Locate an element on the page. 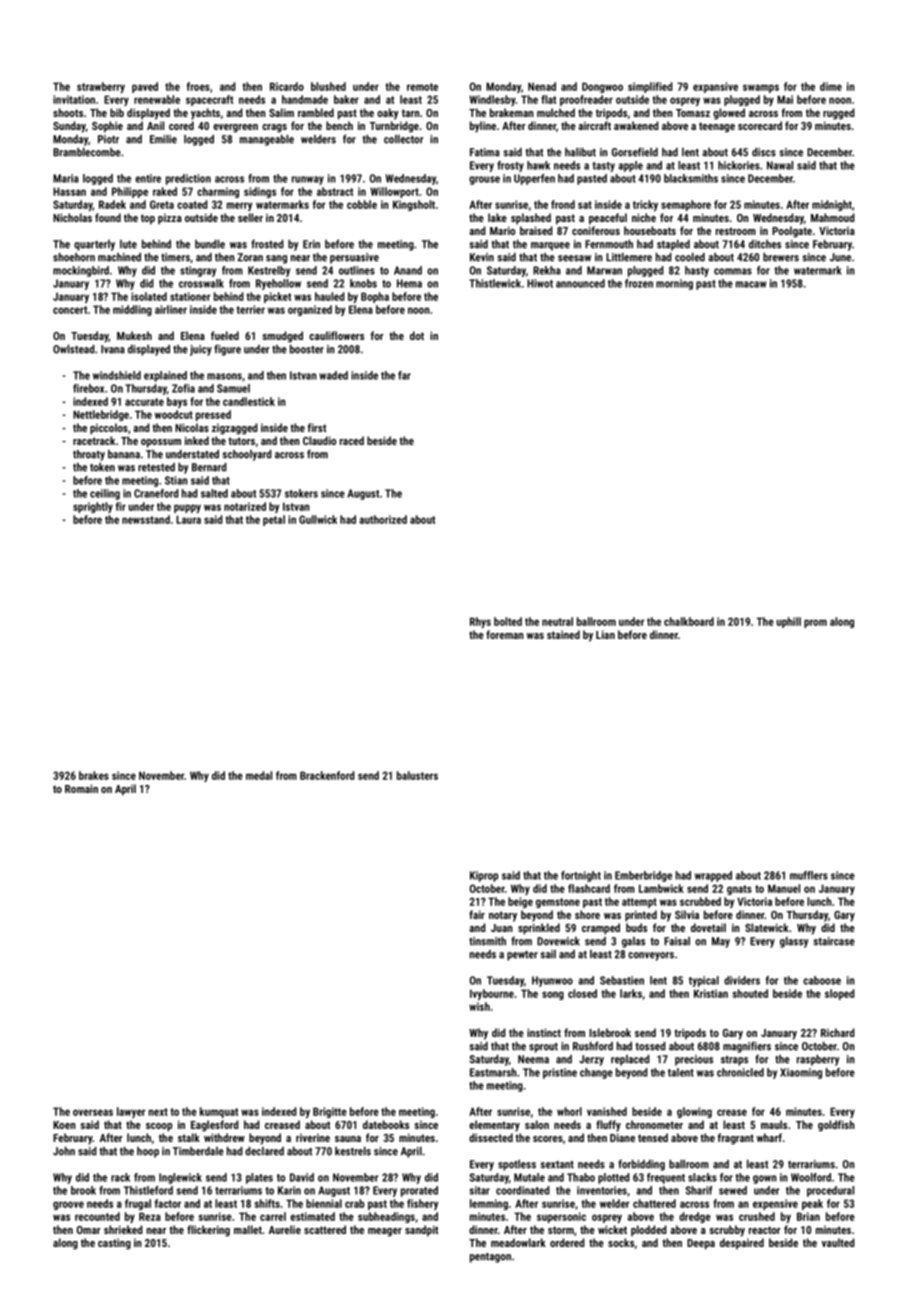  pentagon is located at coordinates (490, 1258).
